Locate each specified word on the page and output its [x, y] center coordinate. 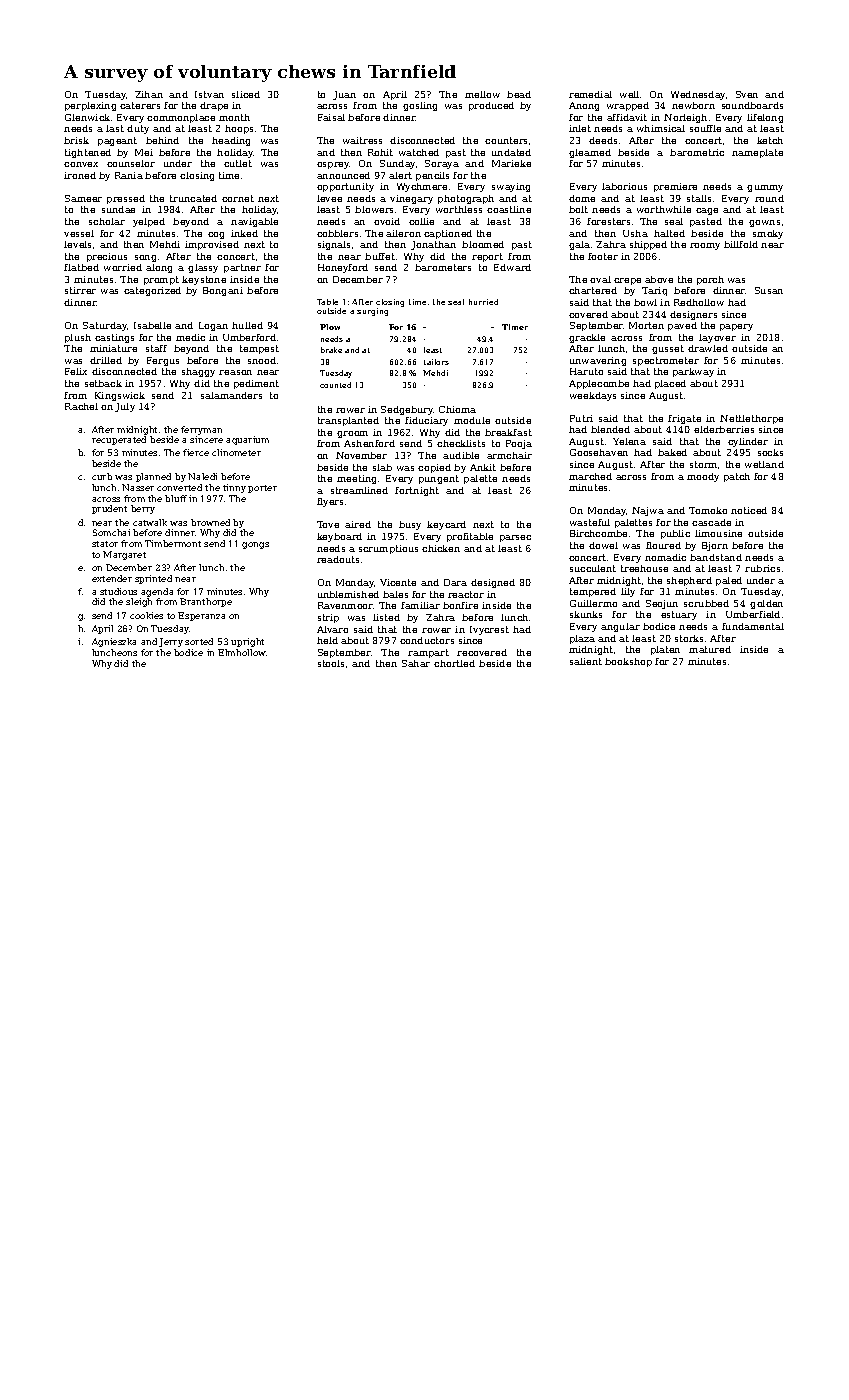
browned [210, 522]
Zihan [149, 94]
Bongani [223, 291]
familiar [420, 605]
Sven [747, 94]
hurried [483, 302]
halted [669, 233]
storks [689, 638]
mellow [482, 94]
